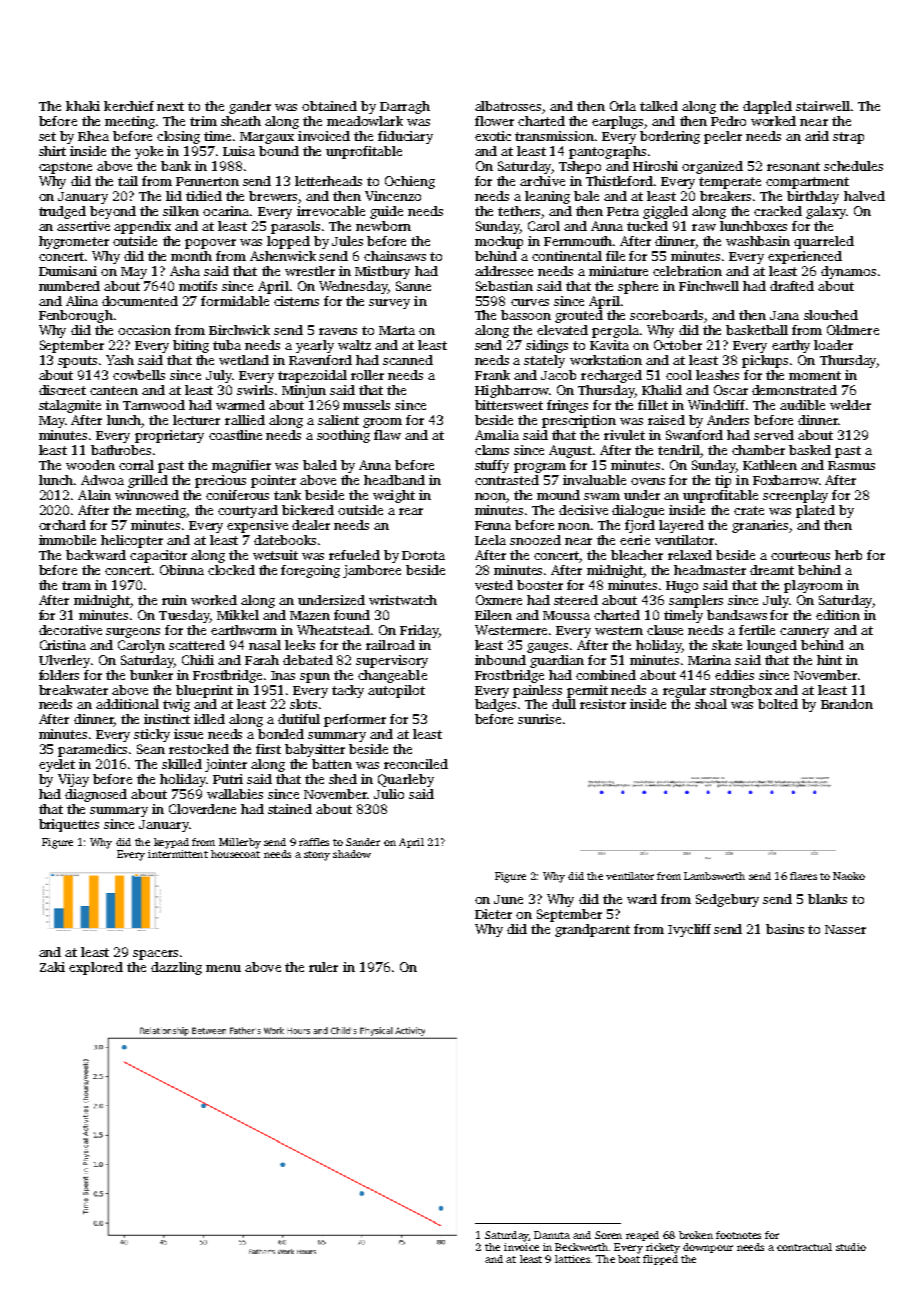  I want to click on Mikkel, so click(238, 615).
